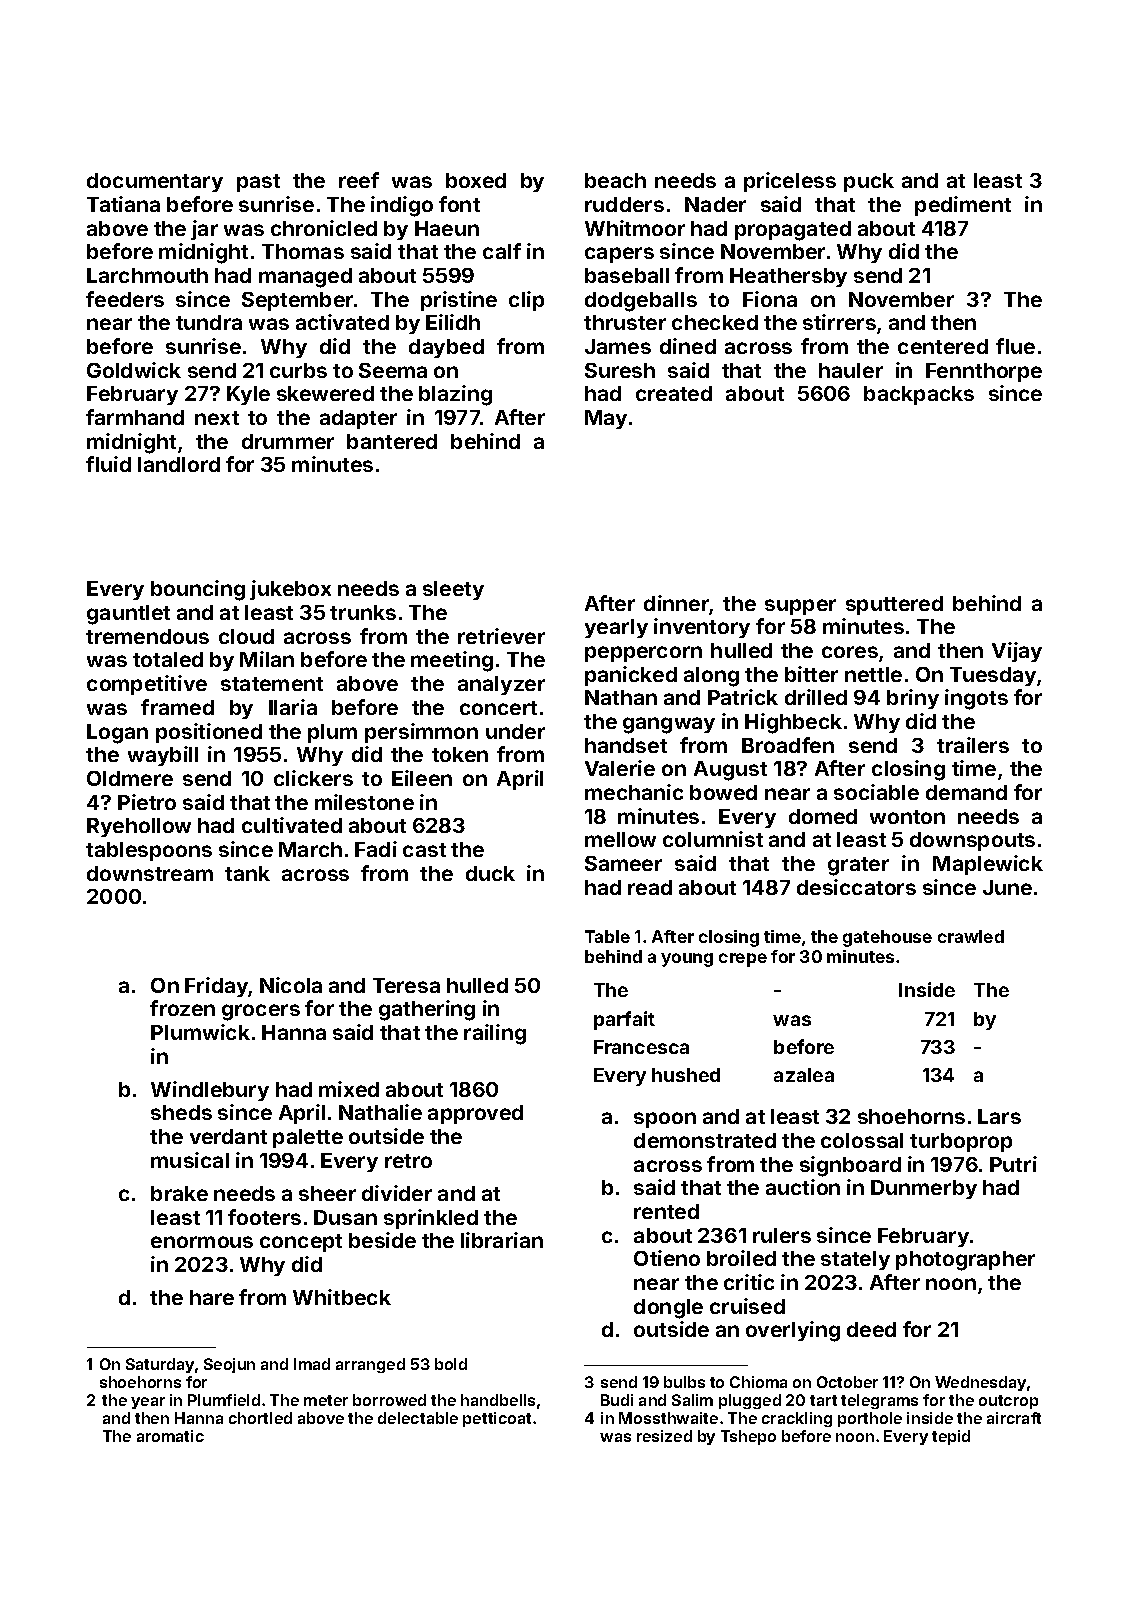  What do you see at coordinates (313, 778) in the screenshot?
I see `clickers` at bounding box center [313, 778].
